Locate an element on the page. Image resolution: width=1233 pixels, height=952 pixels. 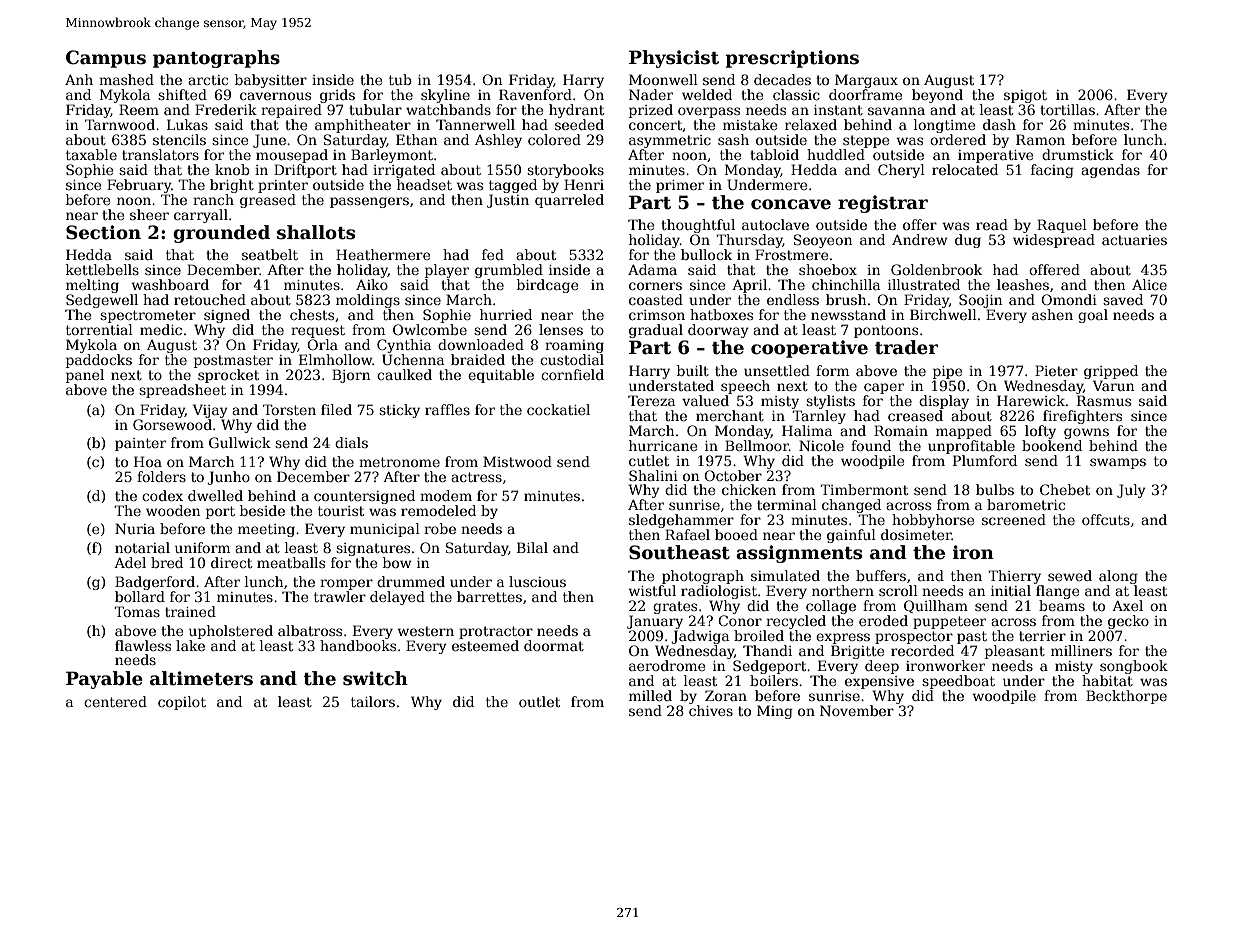
albatross is located at coordinates (310, 630).
